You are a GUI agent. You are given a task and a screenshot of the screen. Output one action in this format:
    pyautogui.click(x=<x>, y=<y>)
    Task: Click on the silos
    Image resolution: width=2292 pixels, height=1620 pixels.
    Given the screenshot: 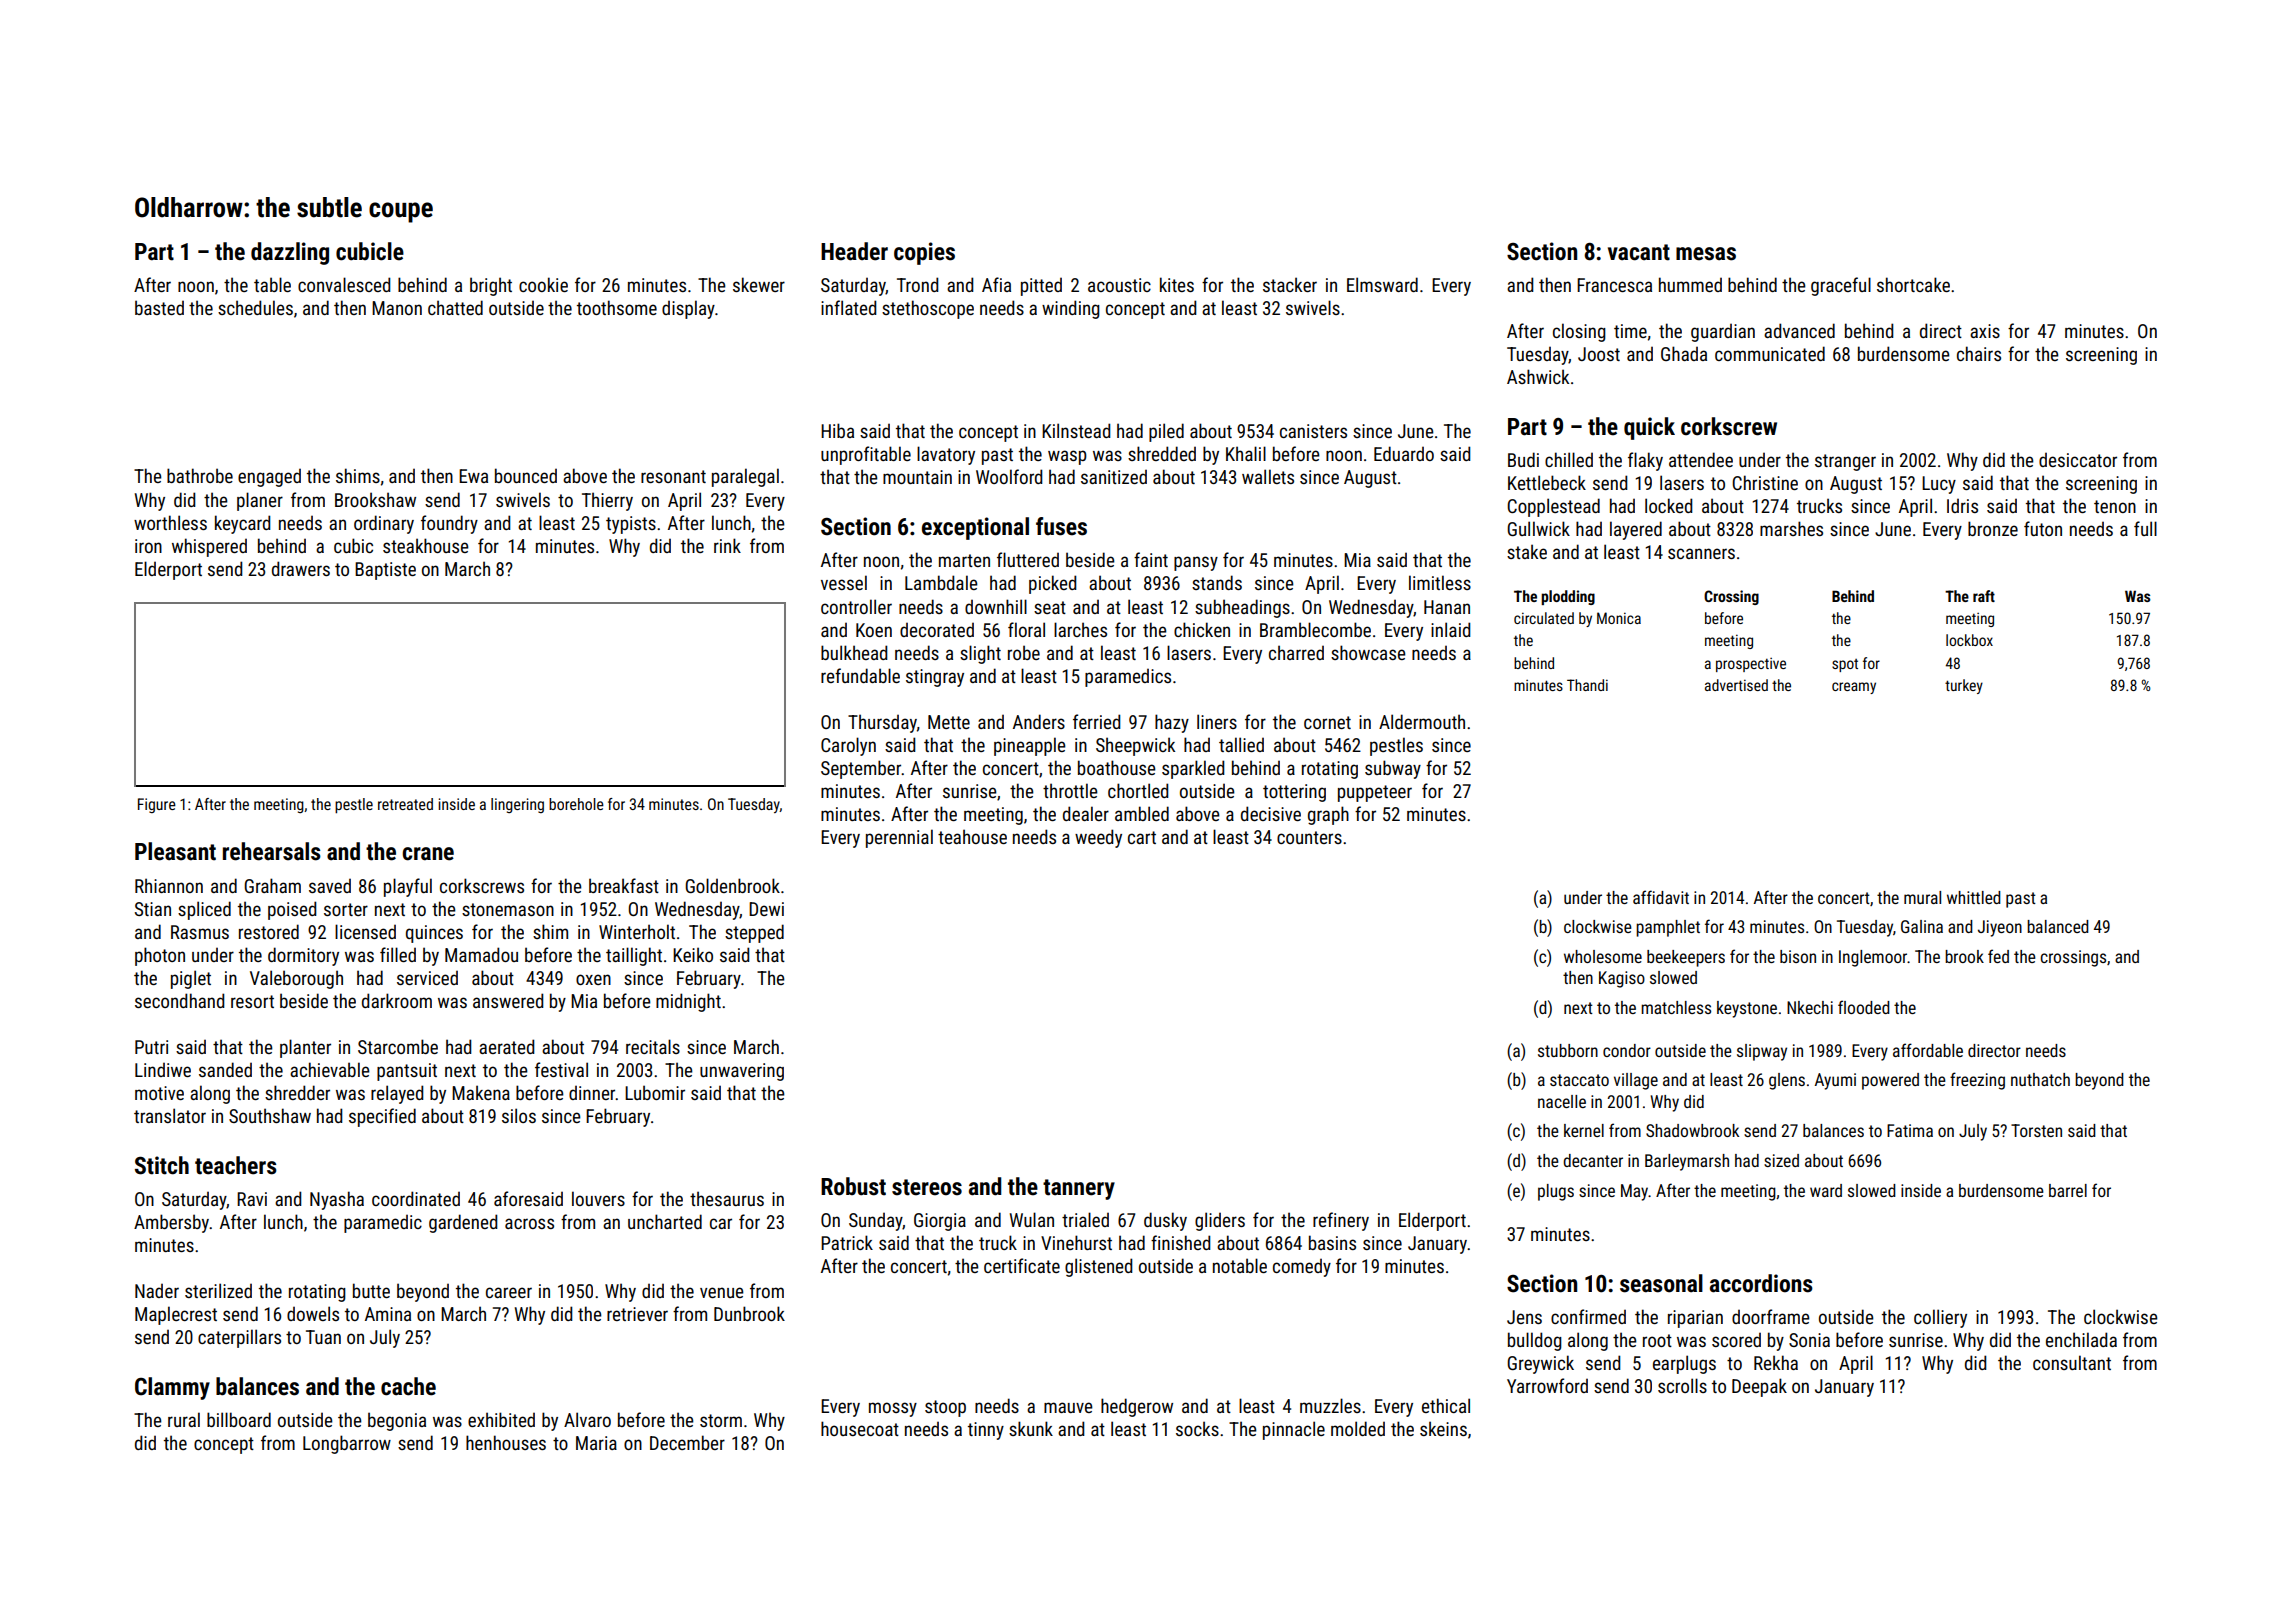 What is the action you would take?
    pyautogui.click(x=519, y=1115)
